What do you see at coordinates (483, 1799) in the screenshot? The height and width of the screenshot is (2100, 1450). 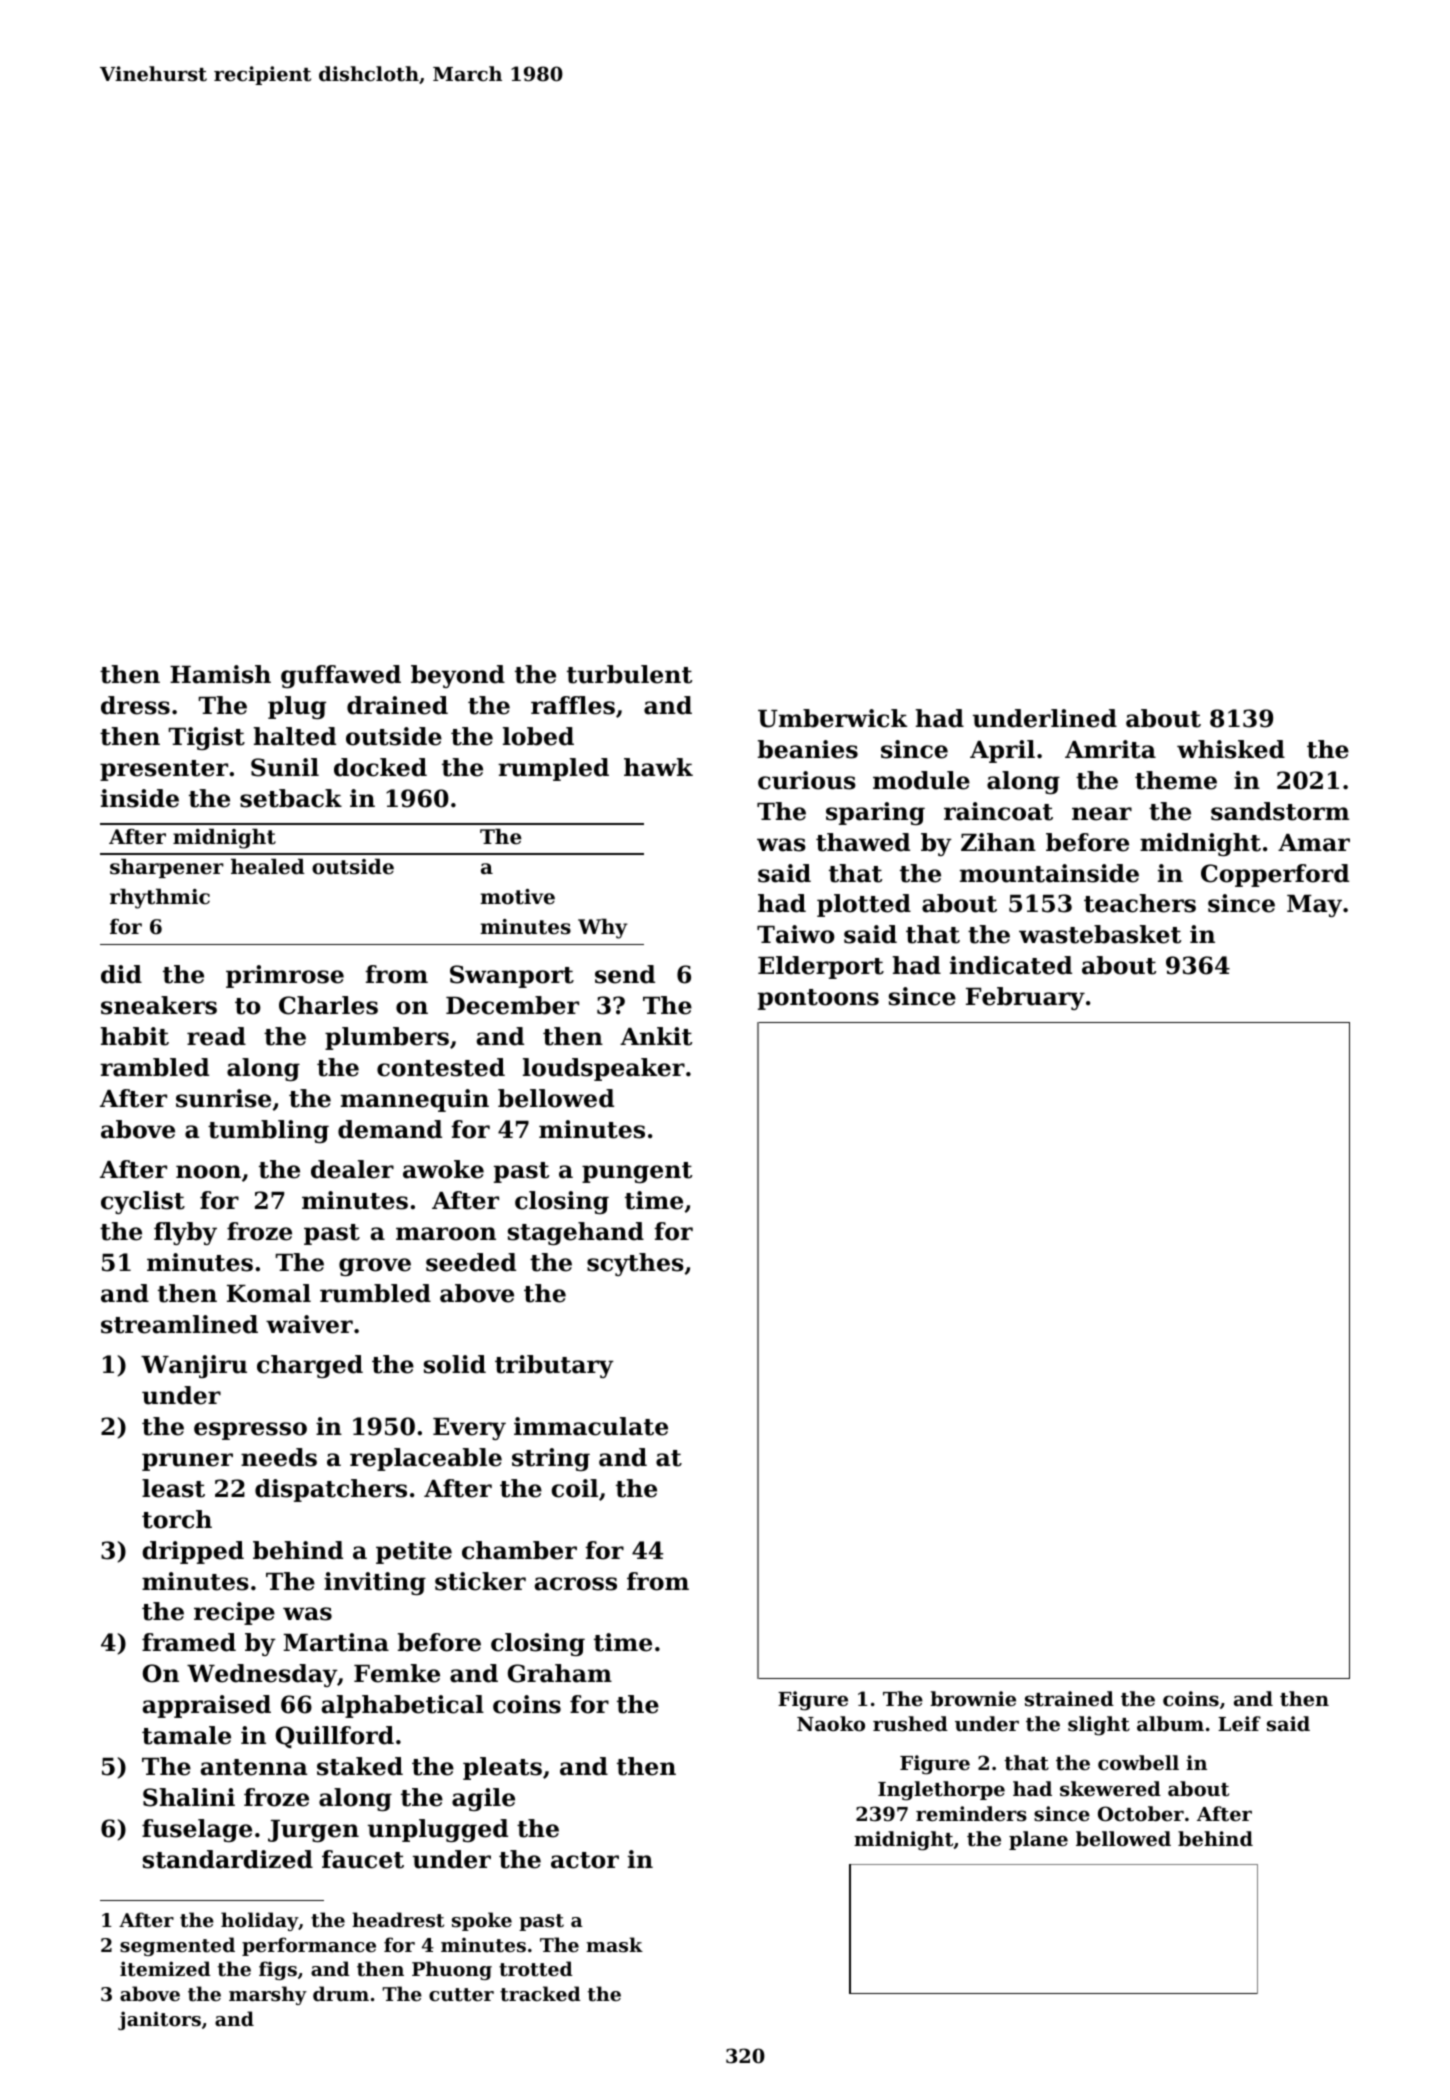 I see `agile` at bounding box center [483, 1799].
